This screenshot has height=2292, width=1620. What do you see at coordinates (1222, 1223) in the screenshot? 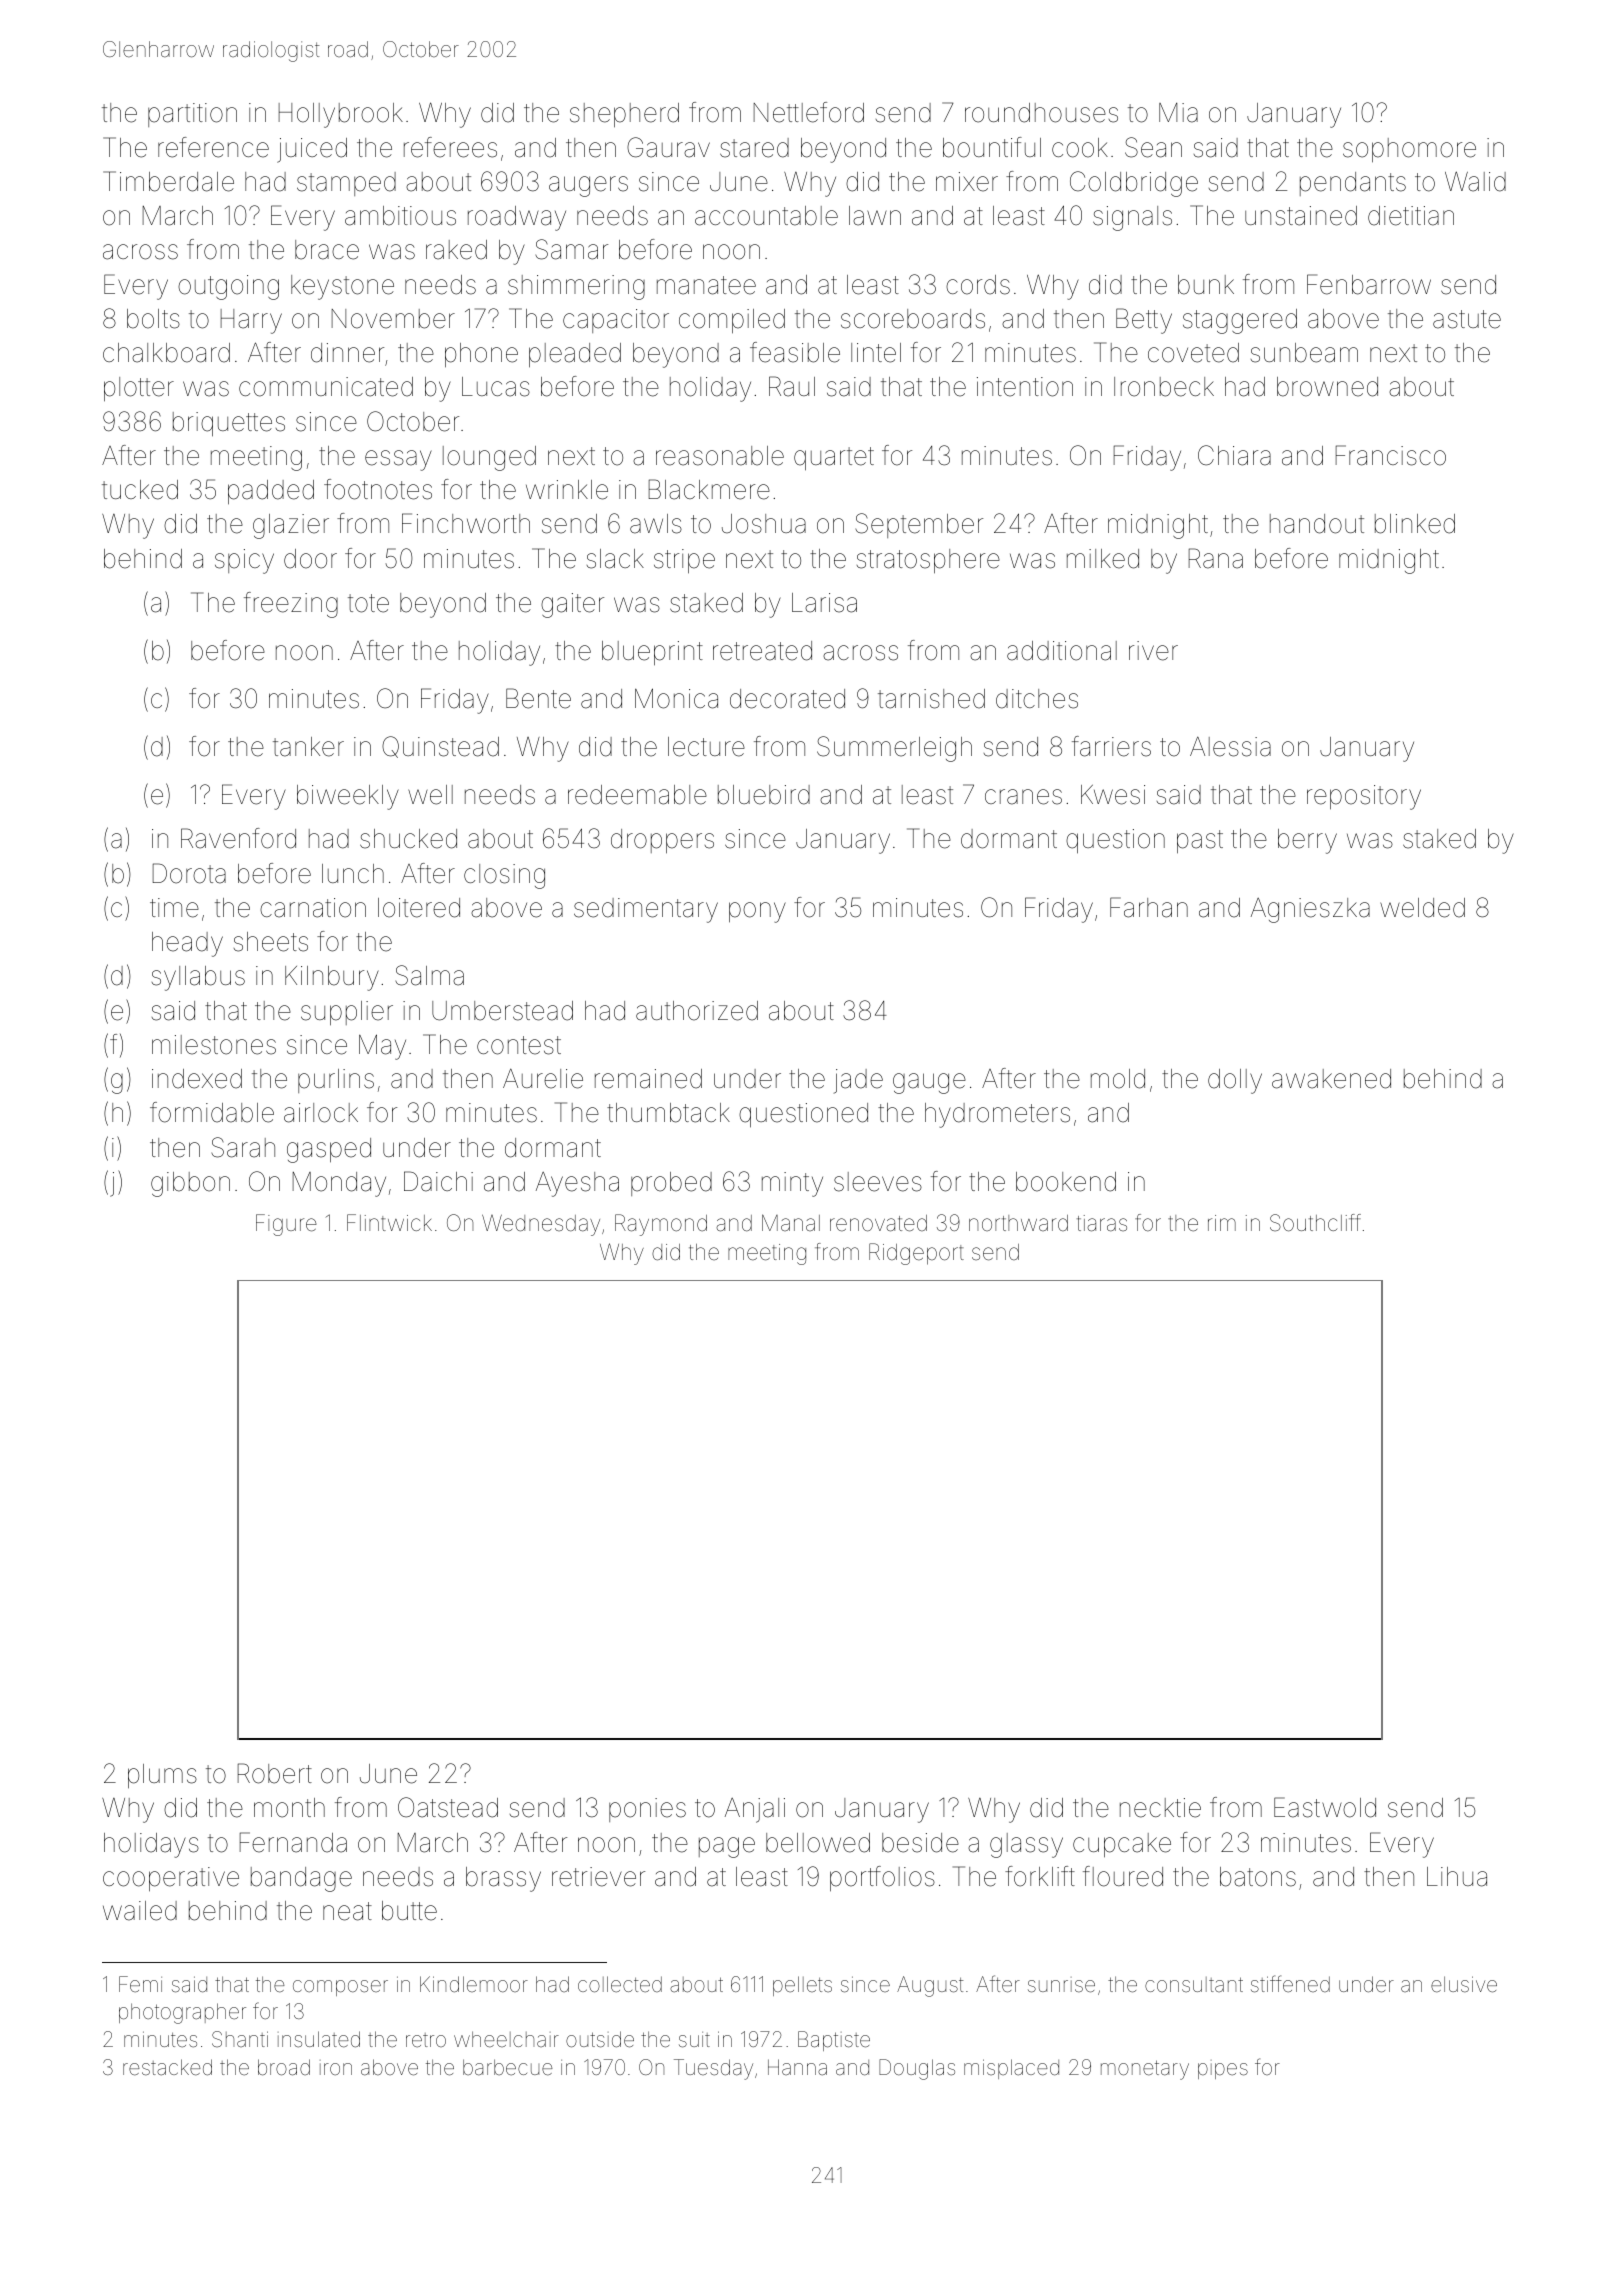
I see `rim` at bounding box center [1222, 1223].
